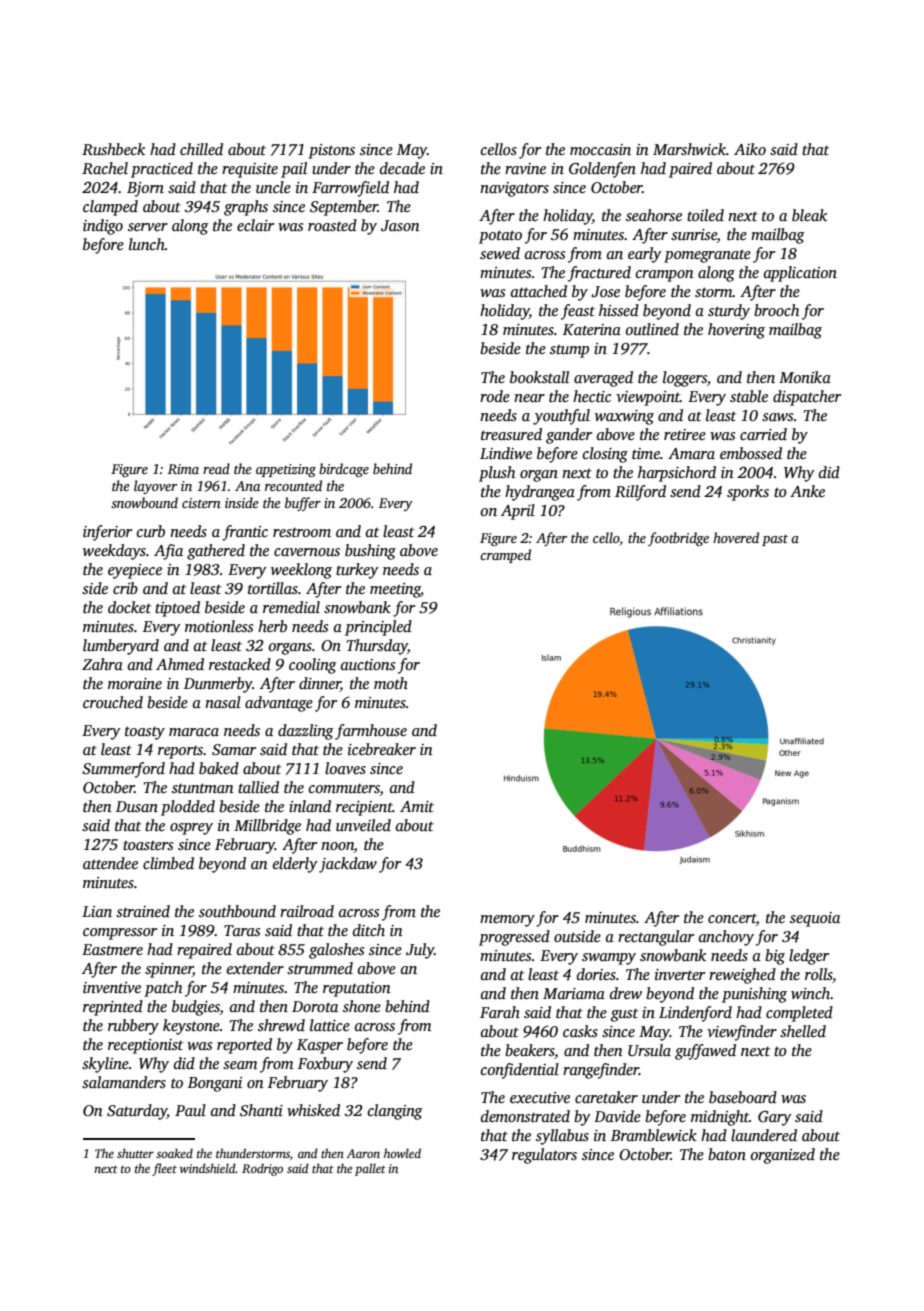 This screenshot has width=924, height=1311. Describe the element at coordinates (395, 590) in the screenshot. I see `meeting` at that location.
